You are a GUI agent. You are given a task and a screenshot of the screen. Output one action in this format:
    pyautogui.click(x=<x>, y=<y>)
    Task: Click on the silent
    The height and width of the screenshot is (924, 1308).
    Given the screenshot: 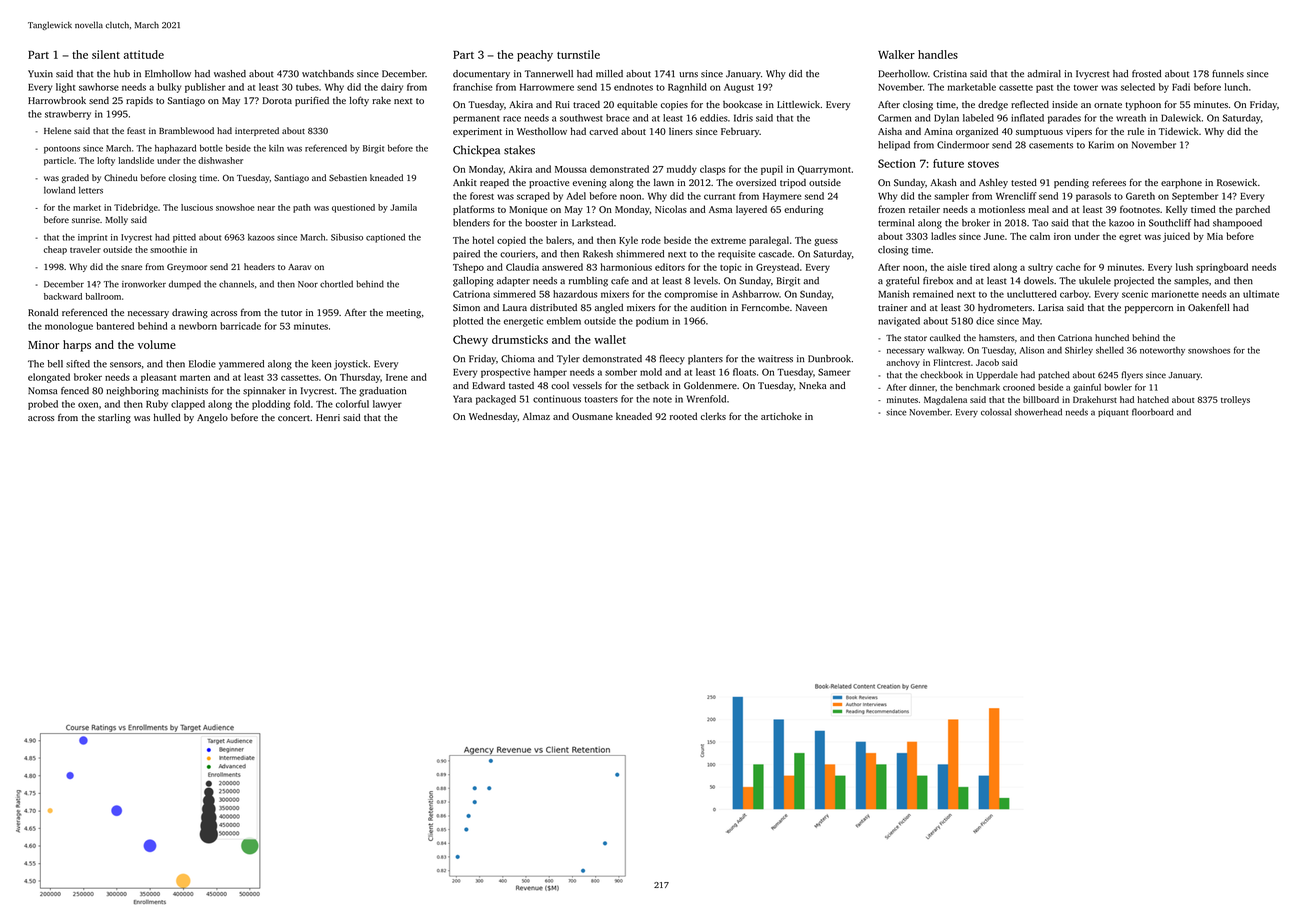 What is the action you would take?
    pyautogui.click(x=106, y=54)
